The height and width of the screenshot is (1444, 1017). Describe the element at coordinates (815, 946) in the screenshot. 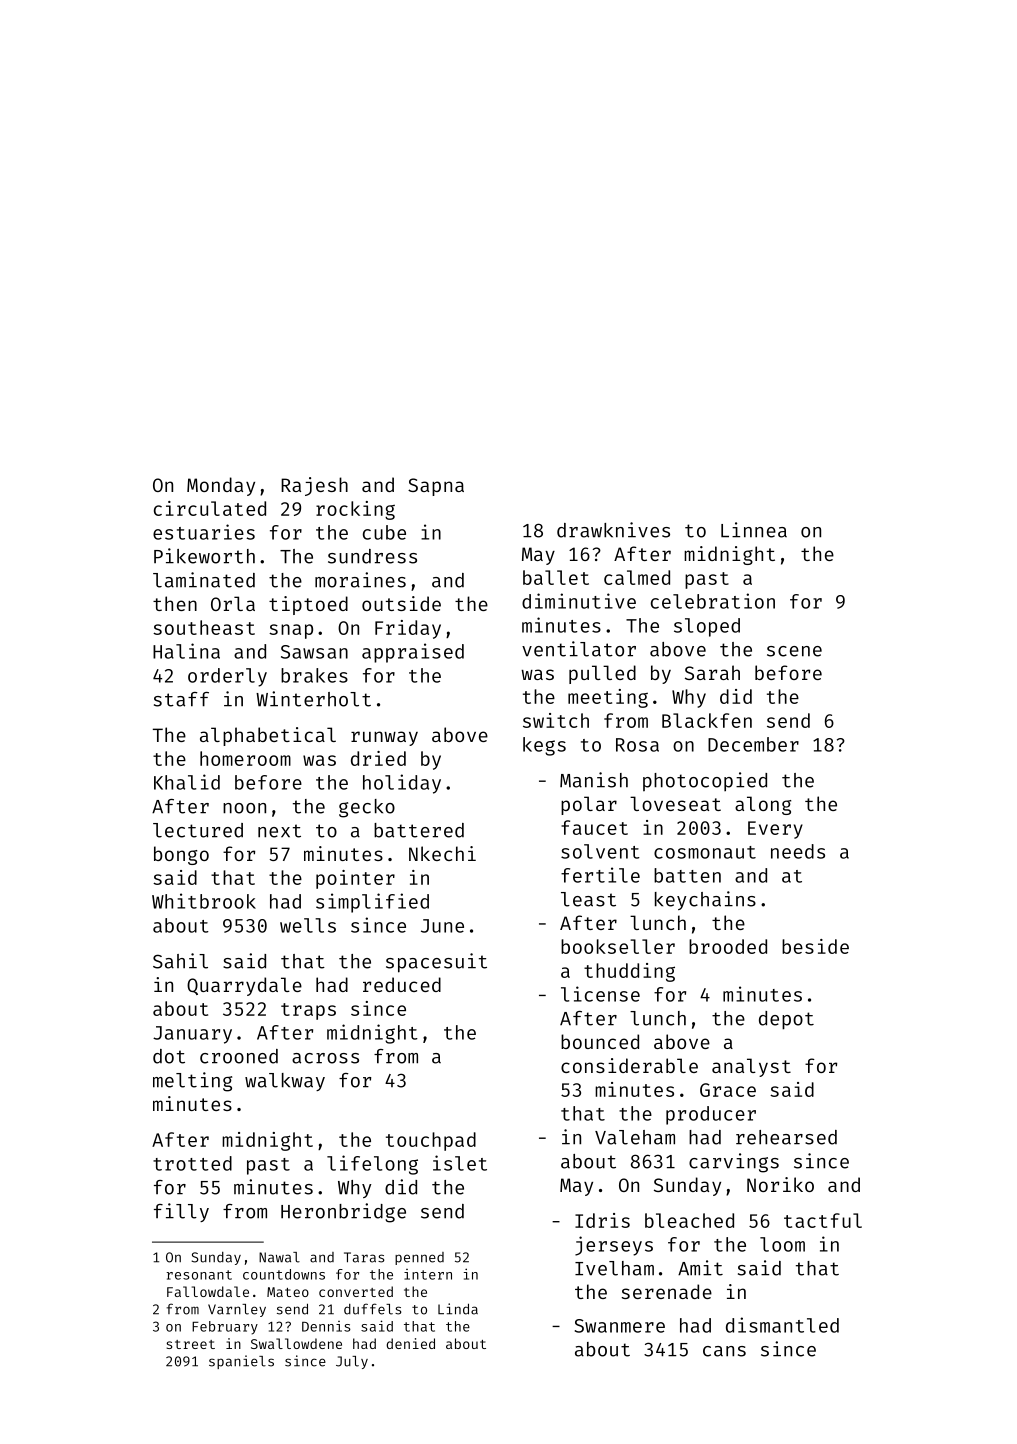

I see `beside` at that location.
